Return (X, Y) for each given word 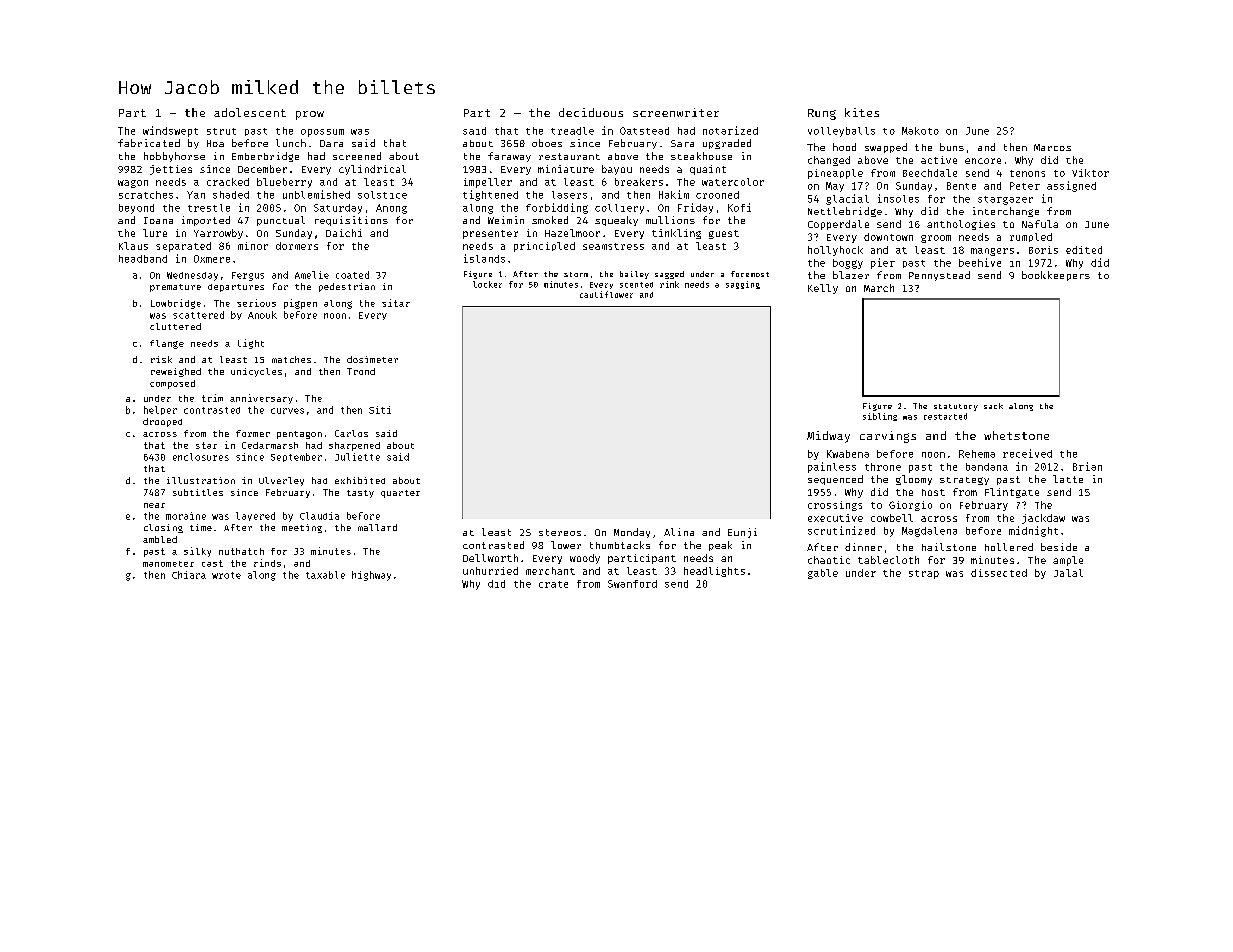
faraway (509, 157)
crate (553, 584)
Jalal (1068, 573)
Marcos (1052, 147)
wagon (133, 184)
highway (371, 576)
